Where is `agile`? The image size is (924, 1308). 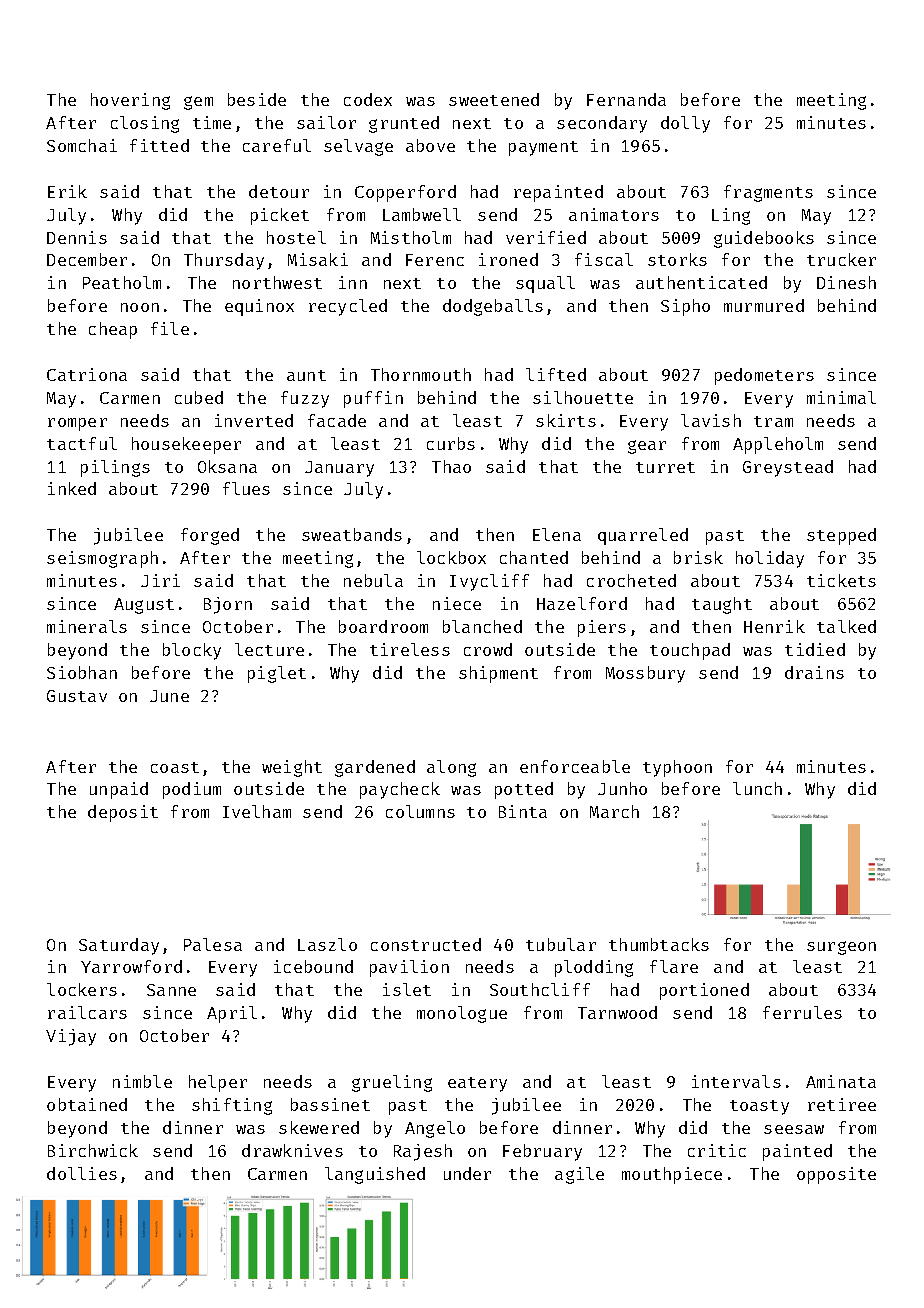 agile is located at coordinates (579, 1175).
